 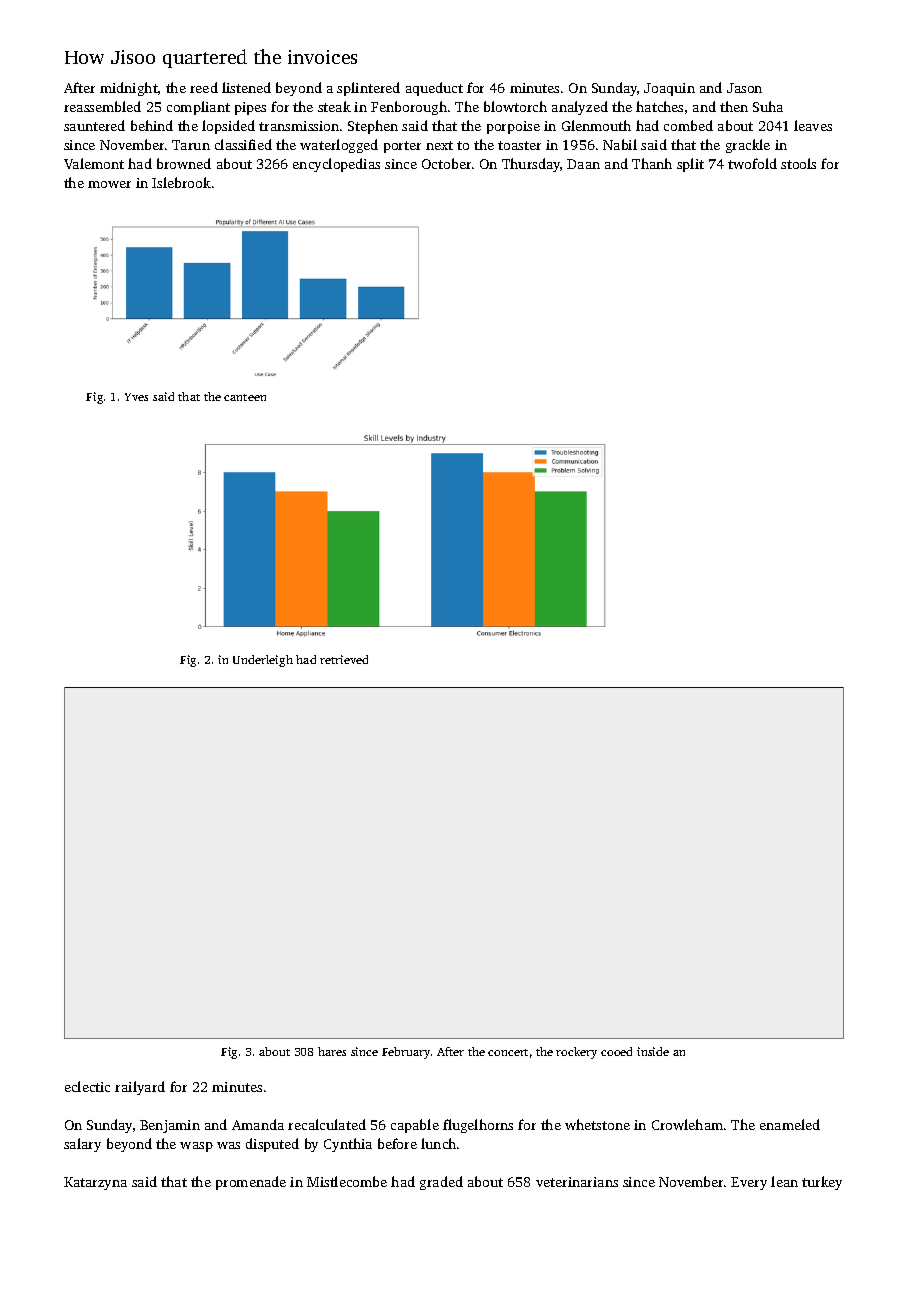 I want to click on toaster, so click(x=519, y=145).
